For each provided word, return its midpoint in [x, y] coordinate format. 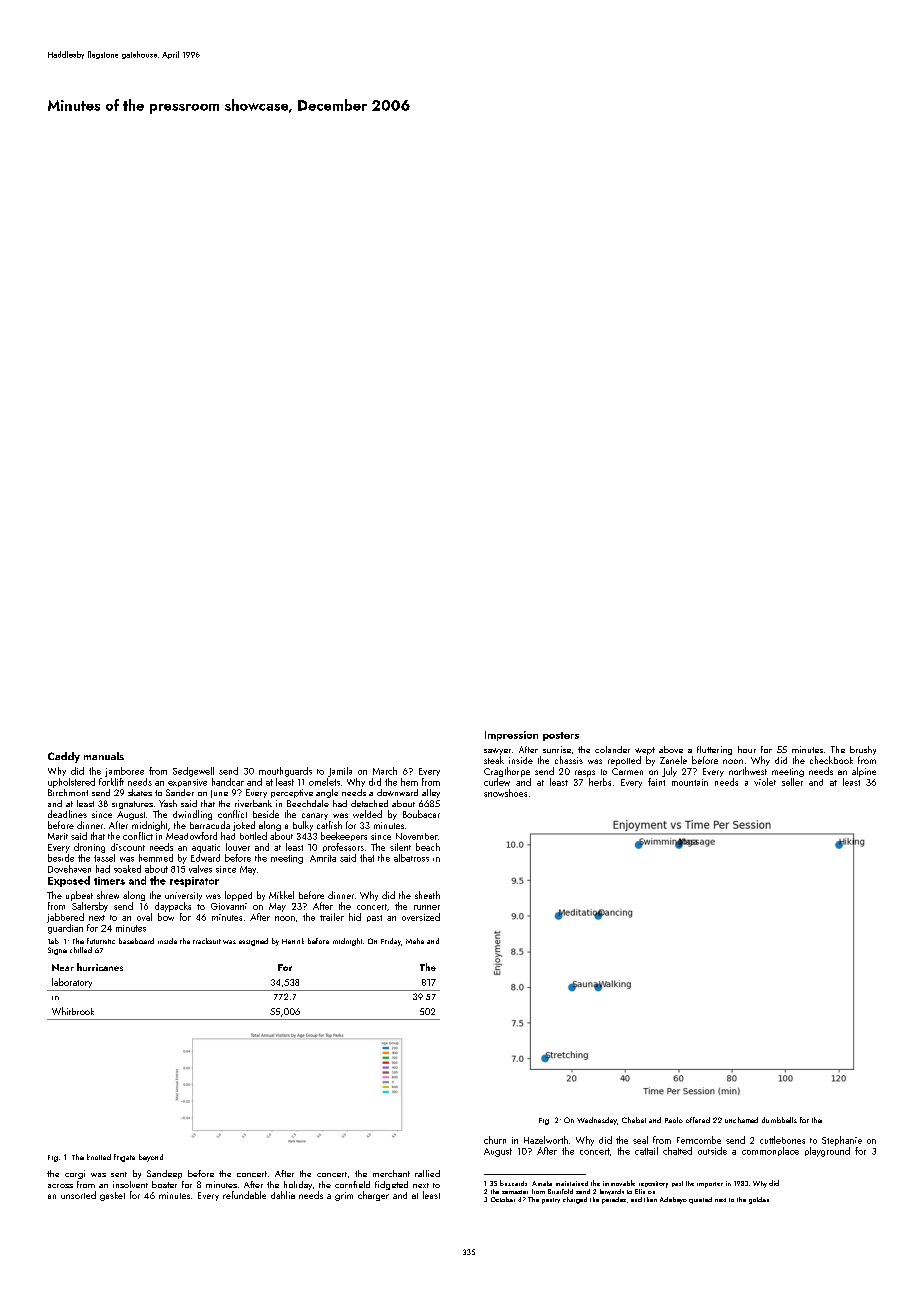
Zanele [673, 760]
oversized [421, 917]
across [60, 1186]
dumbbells [779, 1120]
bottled [253, 836]
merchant [391, 1173]
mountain [690, 782]
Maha [415, 941]
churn [495, 1140]
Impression [511, 736]
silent [400, 847]
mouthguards [285, 772]
